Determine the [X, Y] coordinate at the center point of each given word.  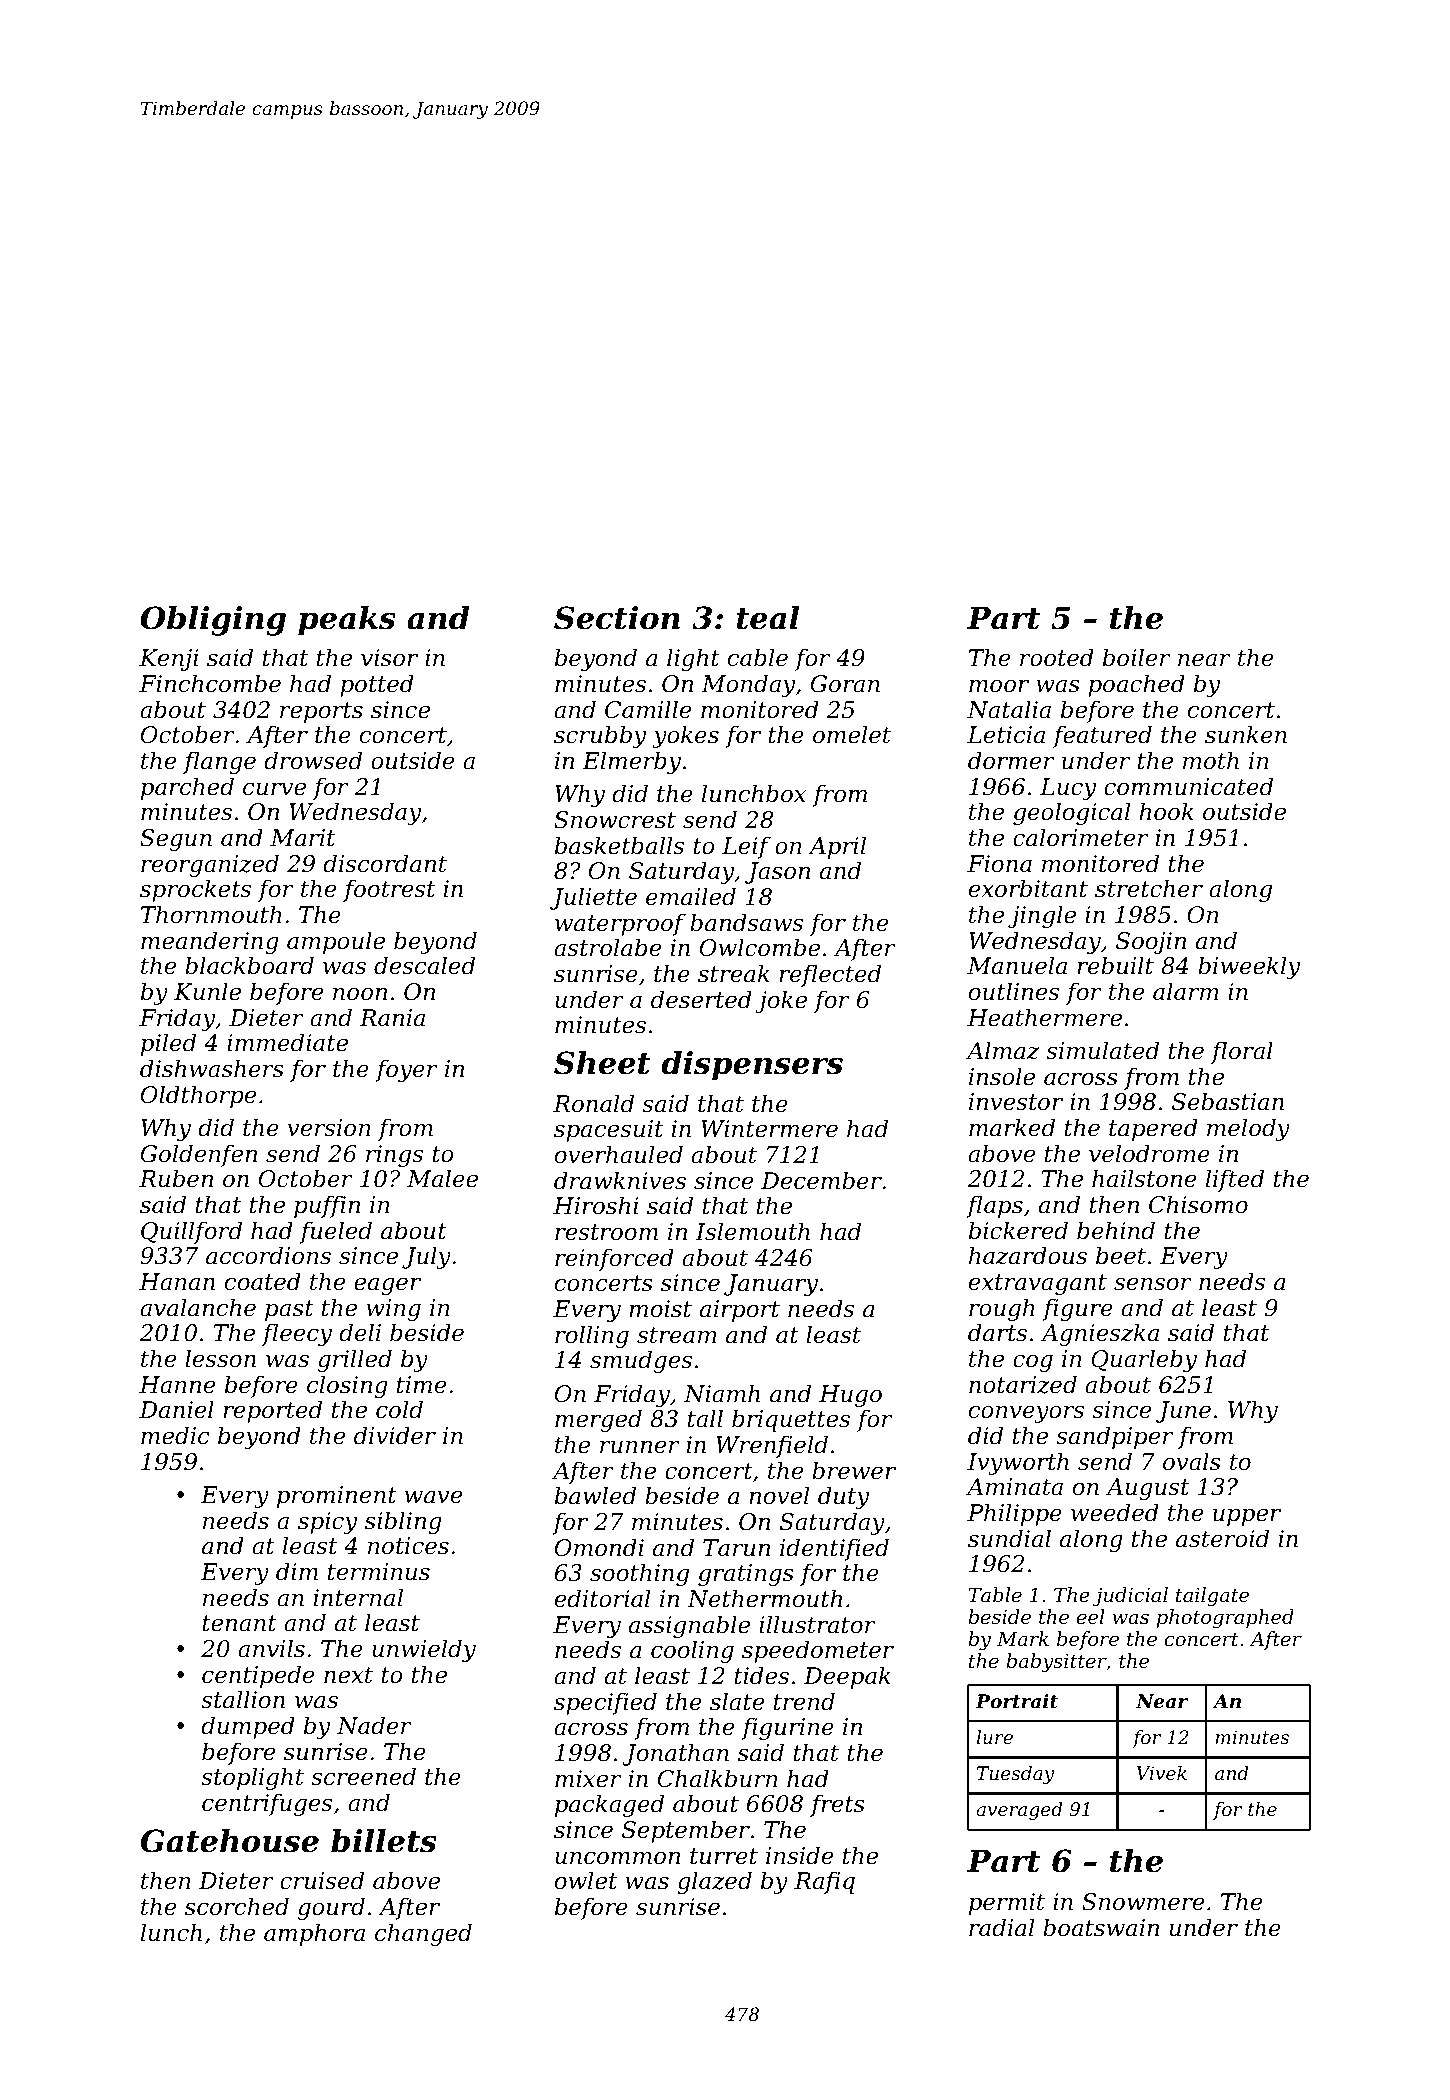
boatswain [1101, 1927]
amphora [314, 1934]
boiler [1136, 657]
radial [1001, 1927]
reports [321, 712]
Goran [845, 684]
